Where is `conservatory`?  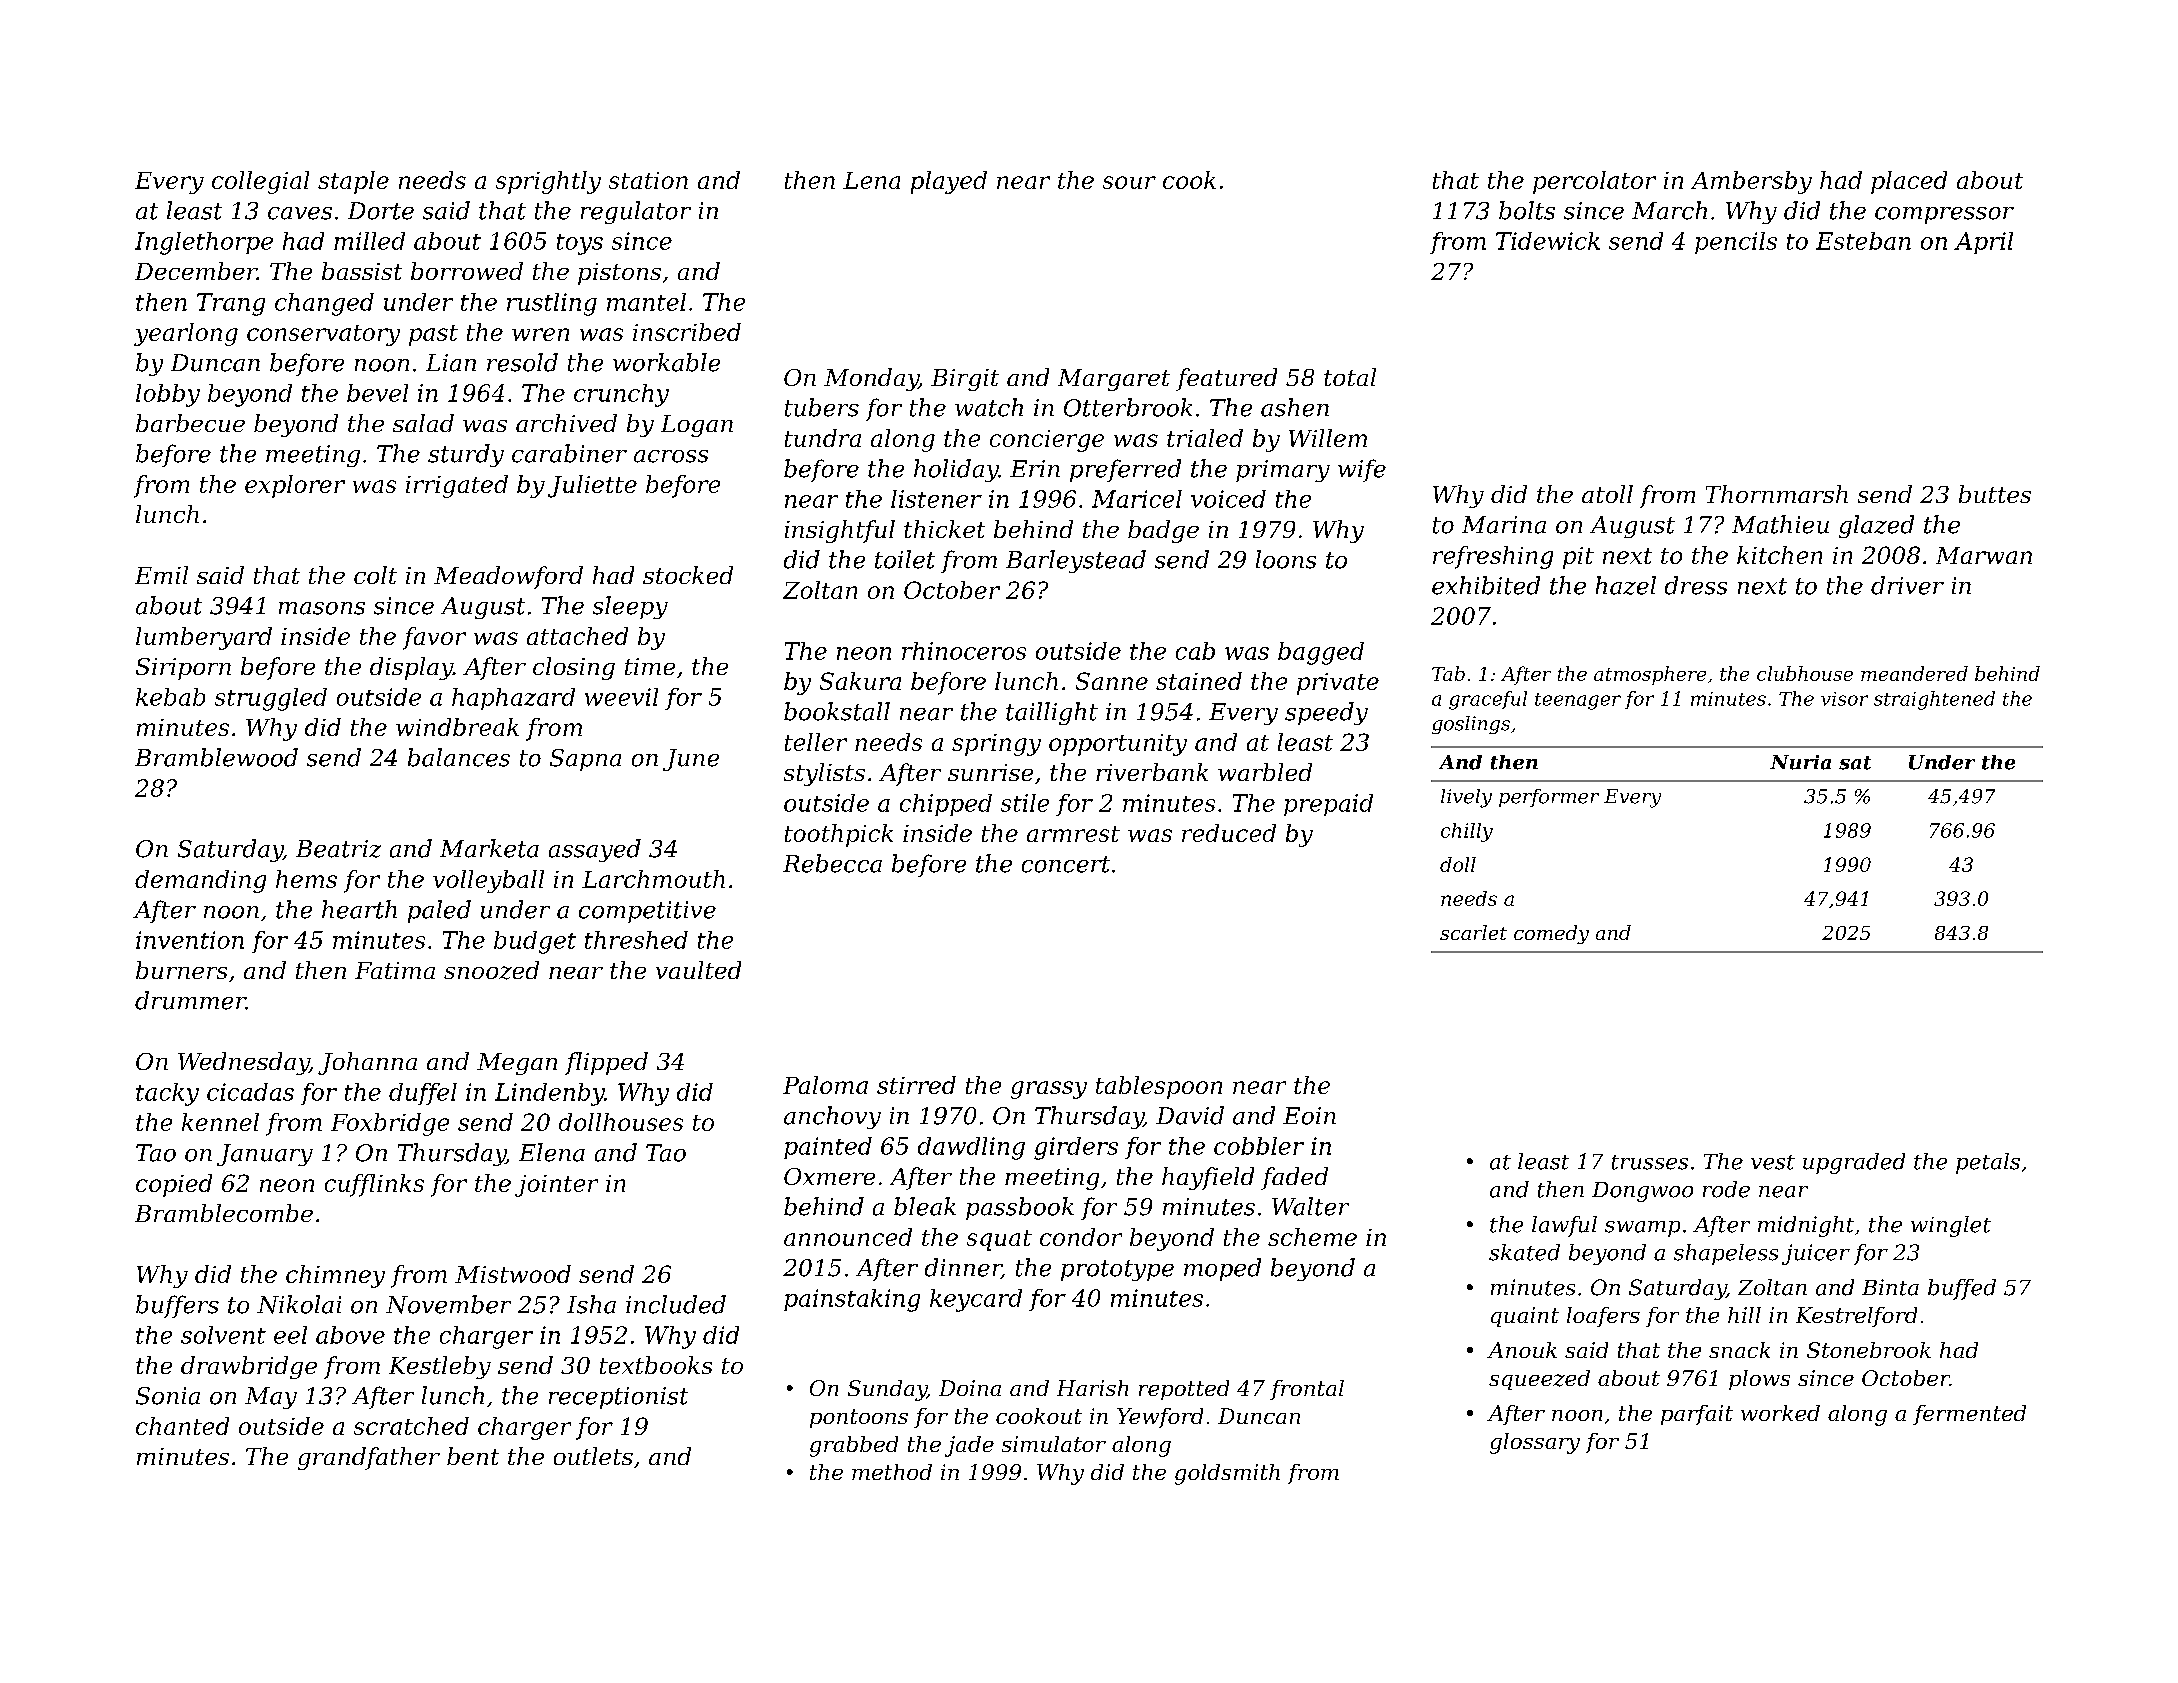 conservatory is located at coordinates (323, 335).
